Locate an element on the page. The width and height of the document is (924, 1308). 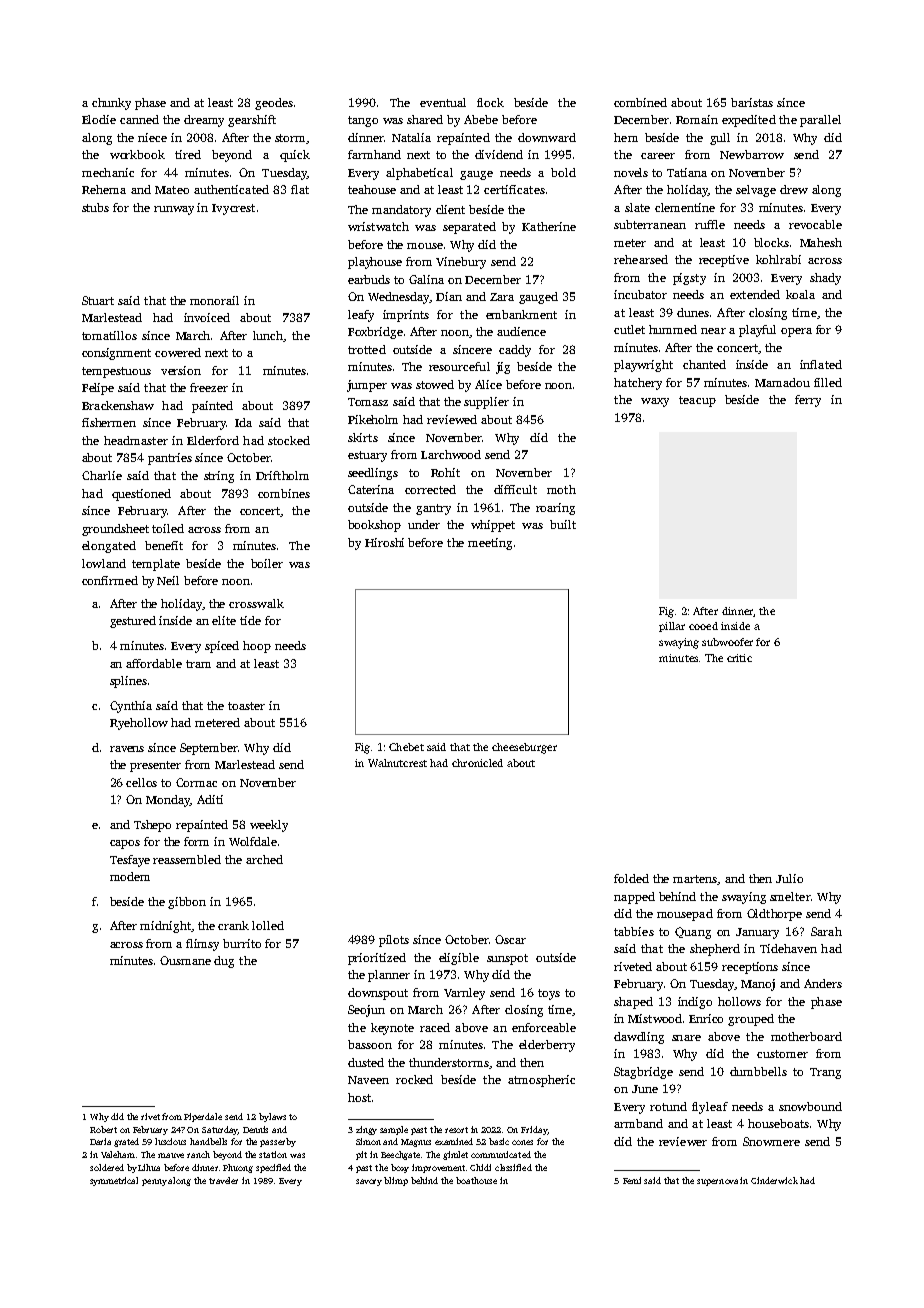
Cinderwick is located at coordinates (774, 1180).
